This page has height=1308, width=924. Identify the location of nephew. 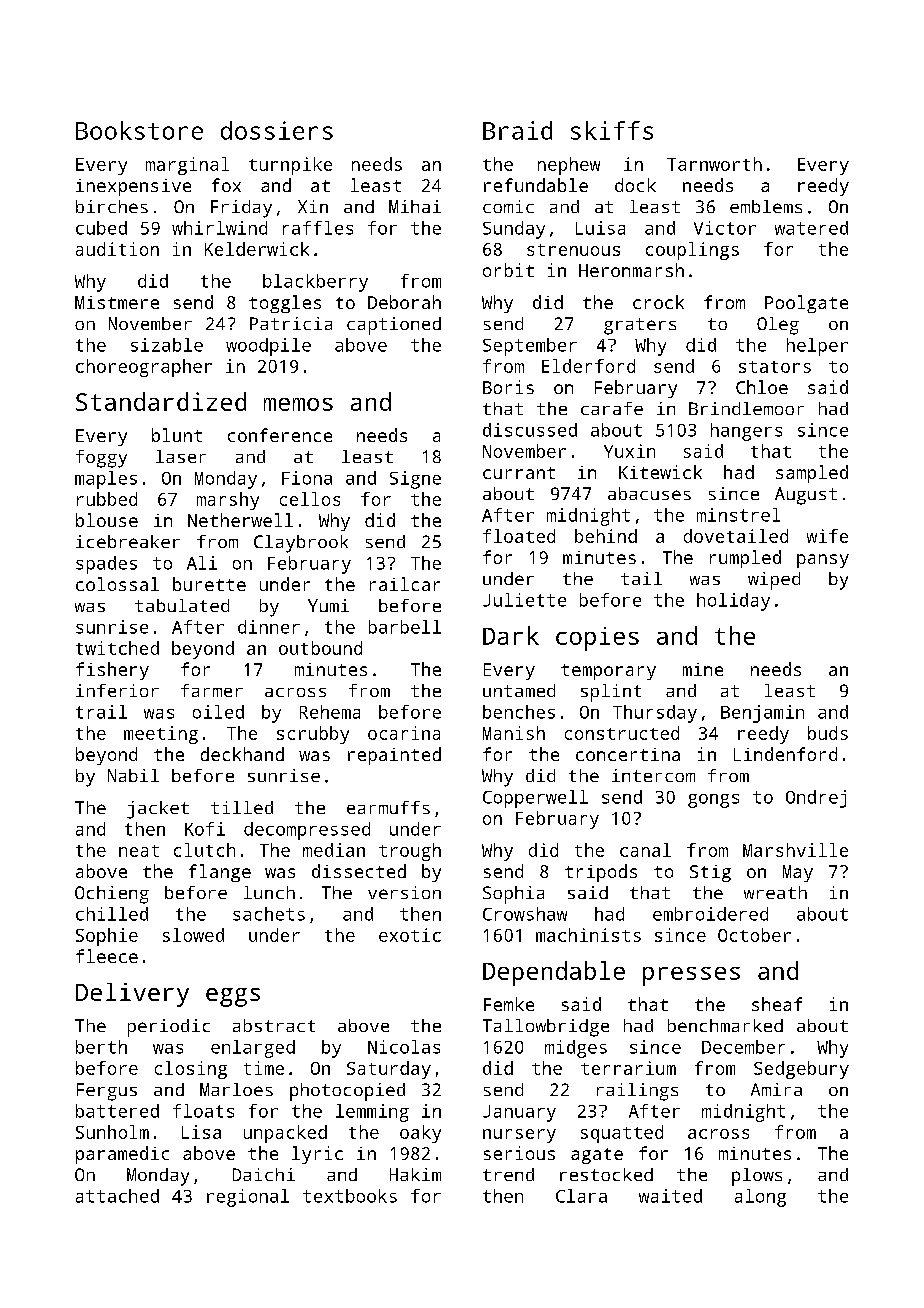
(569, 166).
